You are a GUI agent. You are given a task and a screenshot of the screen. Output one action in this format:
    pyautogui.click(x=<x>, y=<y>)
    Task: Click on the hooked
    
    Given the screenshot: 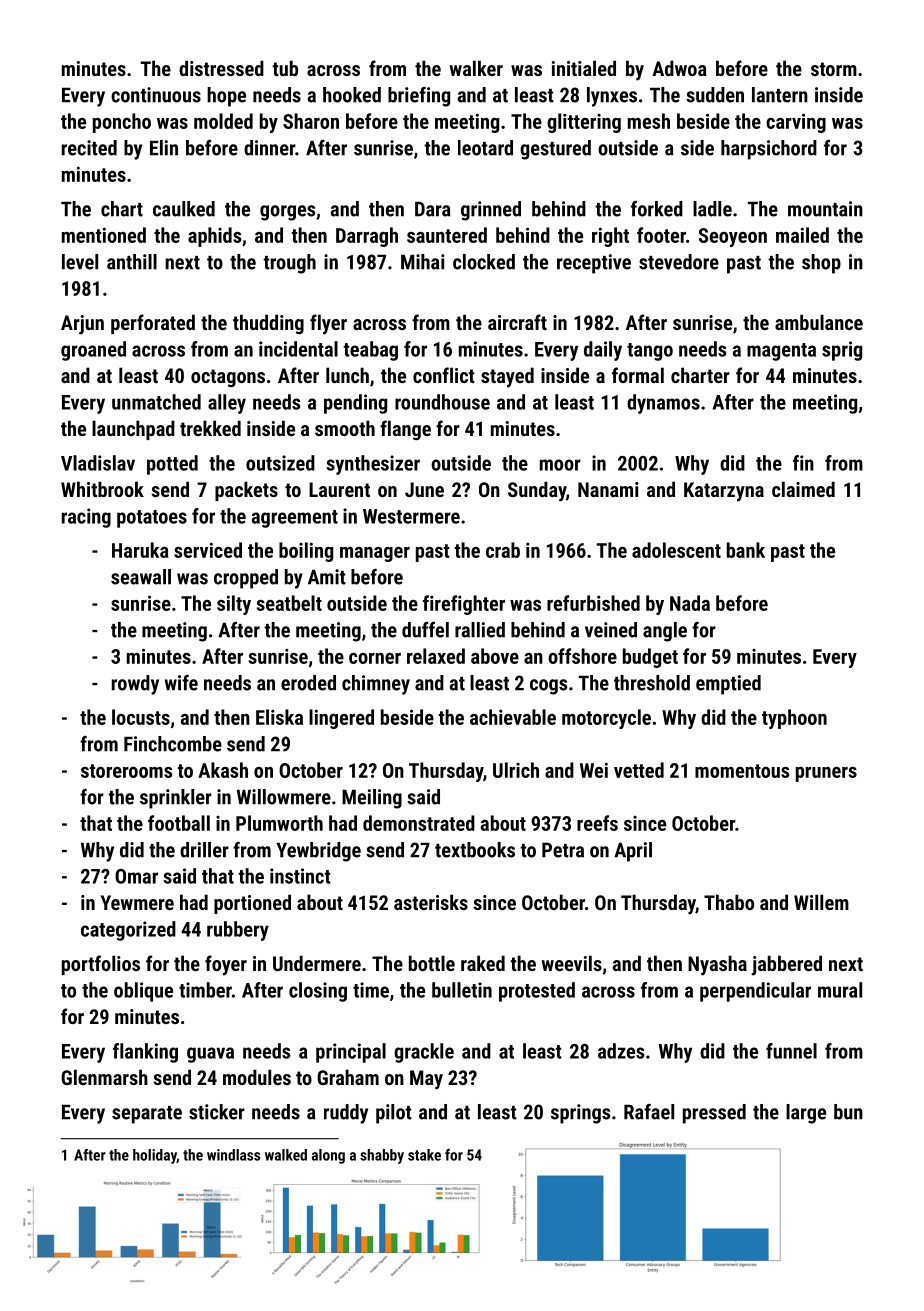 What is the action you would take?
    pyautogui.click(x=352, y=95)
